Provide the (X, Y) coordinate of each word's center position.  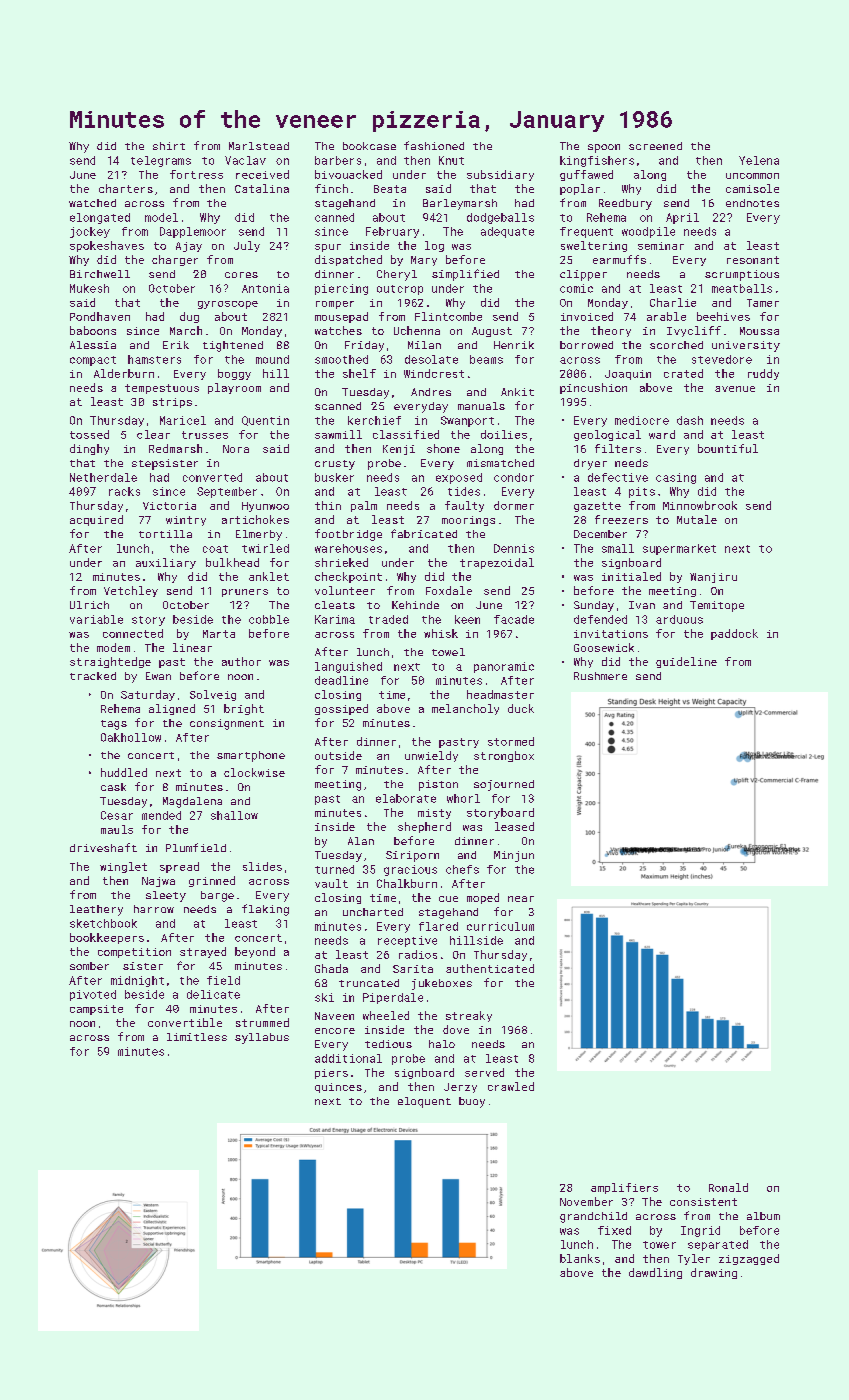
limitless (197, 1037)
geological (607, 435)
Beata (390, 189)
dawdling (655, 1273)
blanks (580, 1258)
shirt (169, 146)
